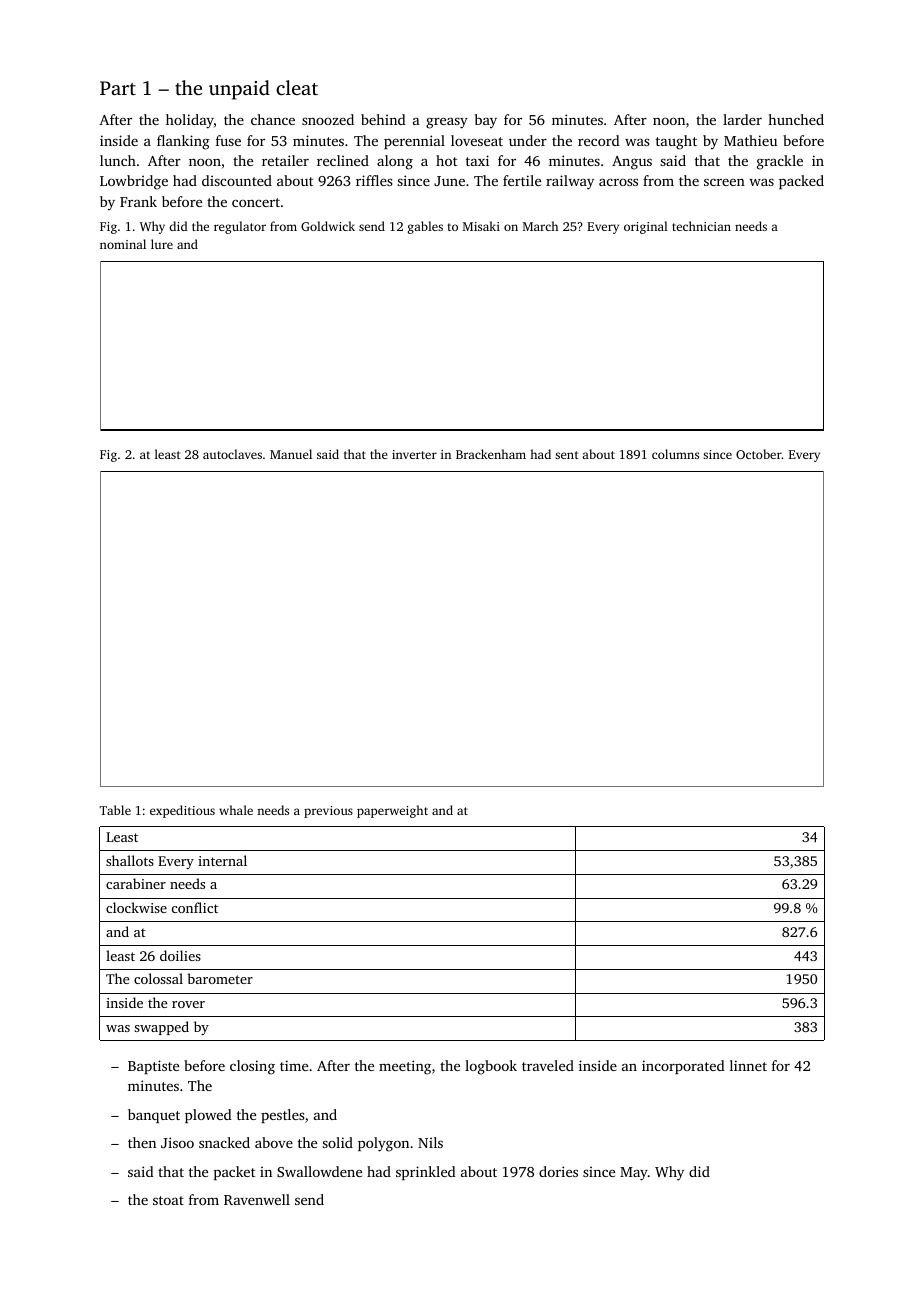  I want to click on Ravenwell, so click(257, 1199).
